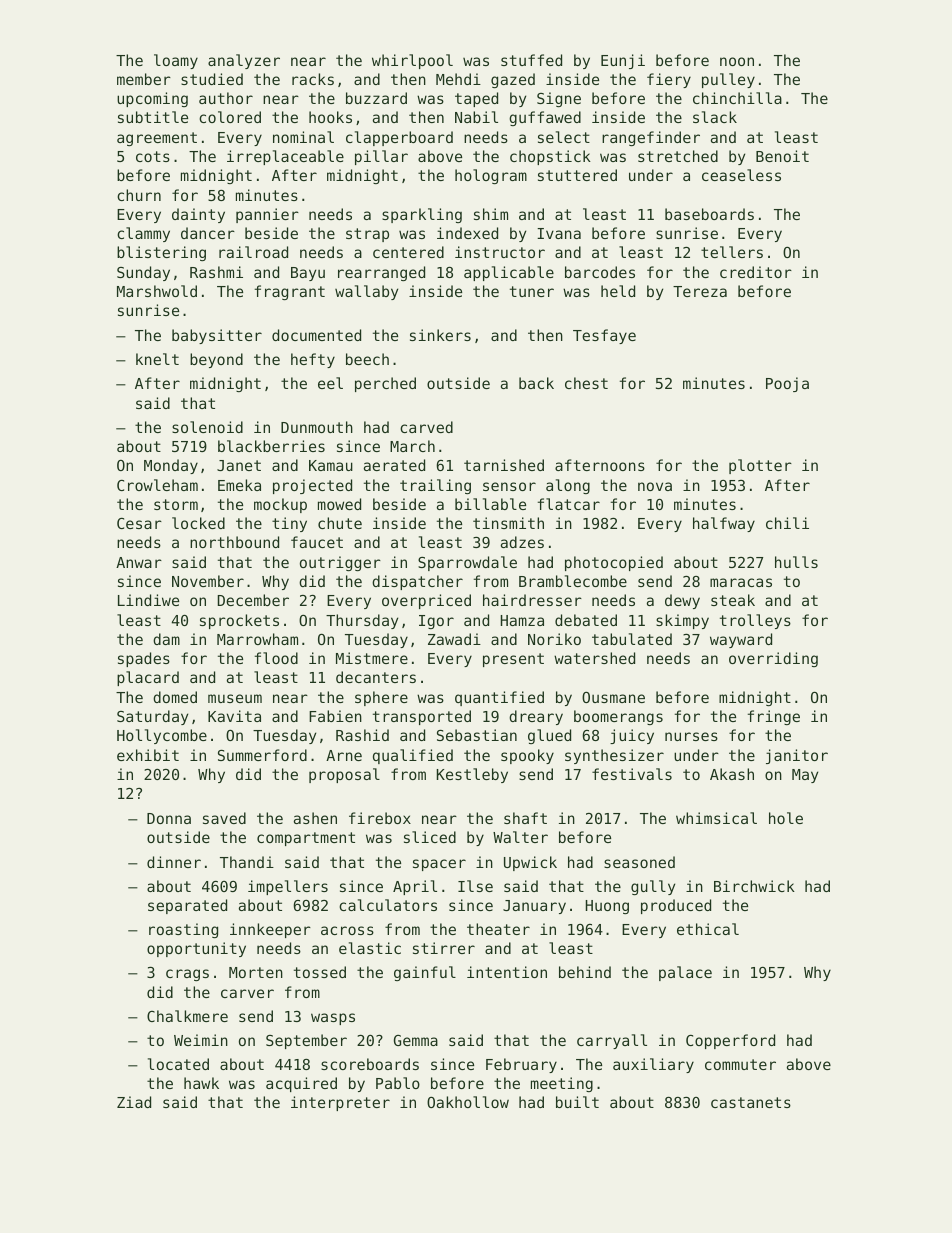  Describe the element at coordinates (285, 157) in the screenshot. I see `irreplaceable` at that location.
